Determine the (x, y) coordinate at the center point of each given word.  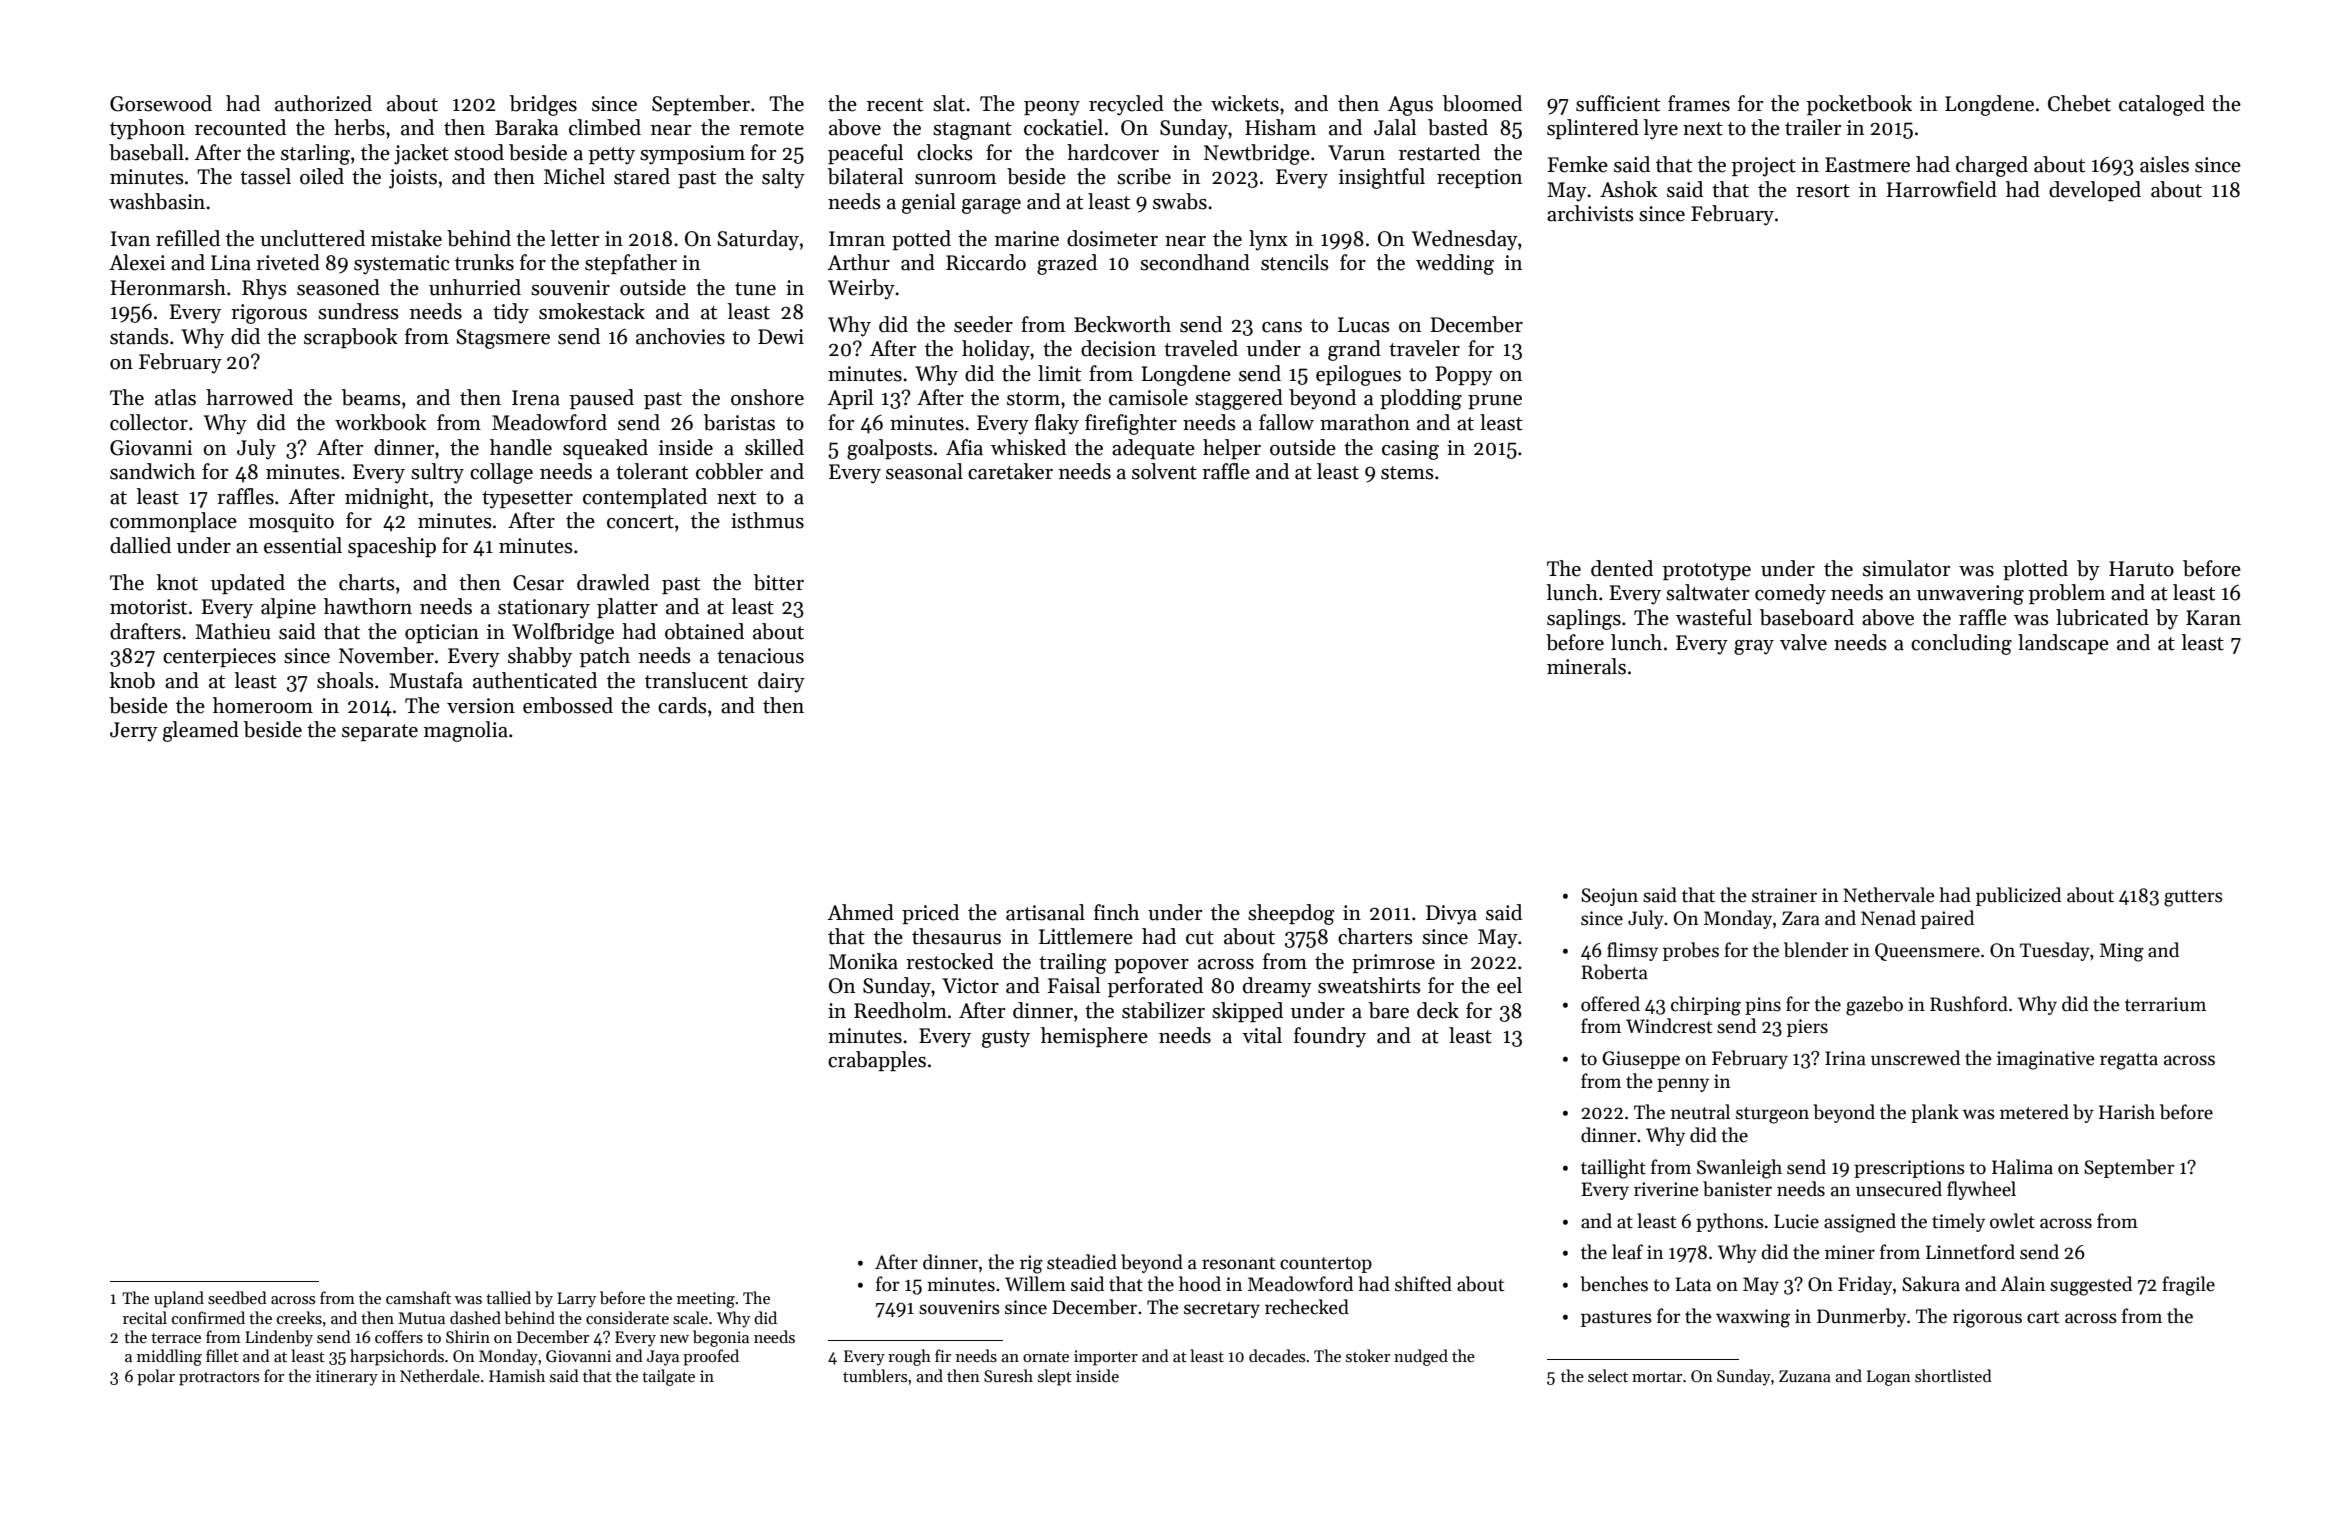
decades (1277, 1355)
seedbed (237, 1298)
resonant (1238, 1263)
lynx (1268, 240)
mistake (406, 238)
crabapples (877, 1061)
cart (2043, 1317)
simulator (1906, 568)
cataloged (2162, 105)
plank (1935, 1113)
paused (602, 399)
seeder (983, 324)
